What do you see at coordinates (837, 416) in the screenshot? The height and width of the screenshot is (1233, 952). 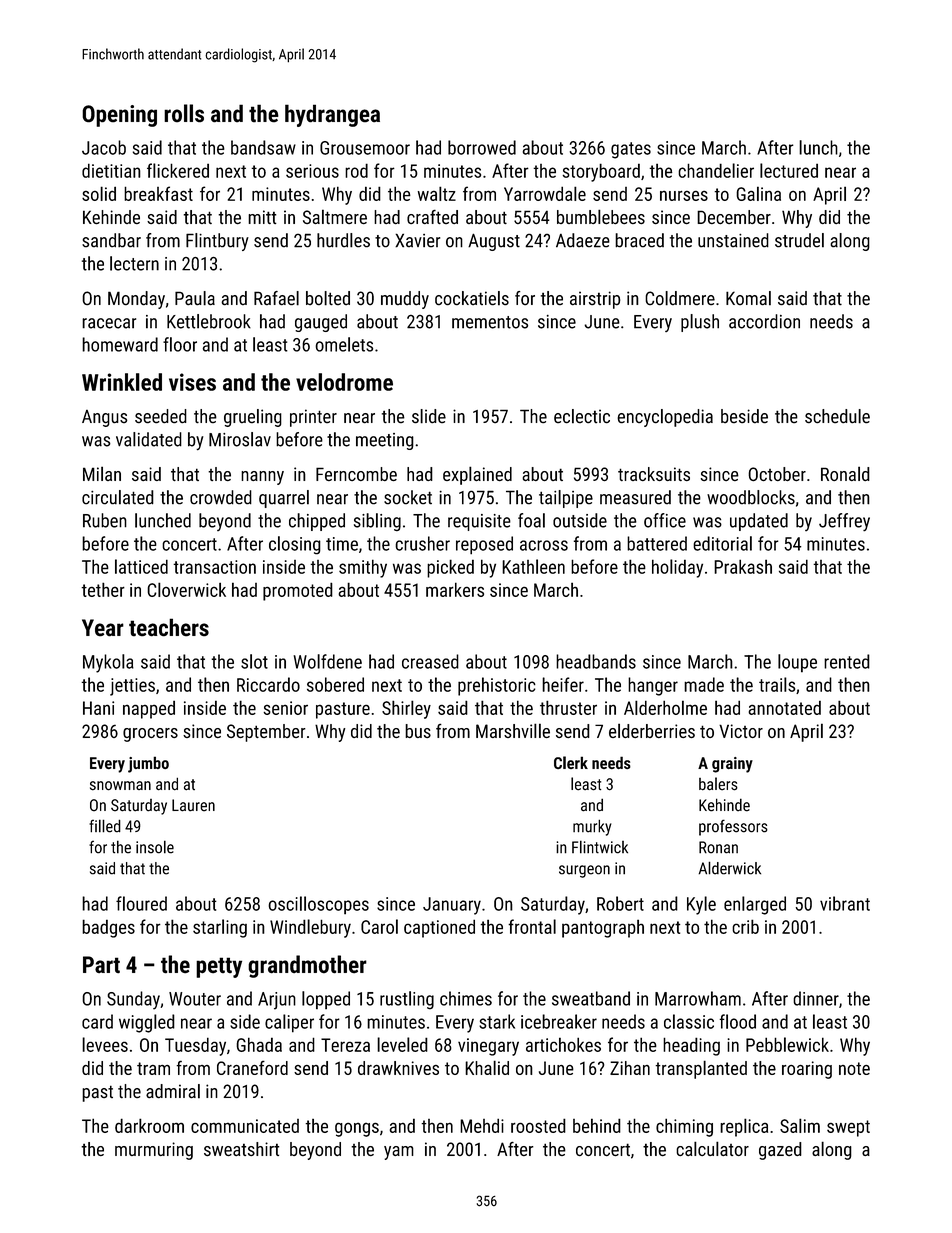 I see `schedule` at bounding box center [837, 416].
